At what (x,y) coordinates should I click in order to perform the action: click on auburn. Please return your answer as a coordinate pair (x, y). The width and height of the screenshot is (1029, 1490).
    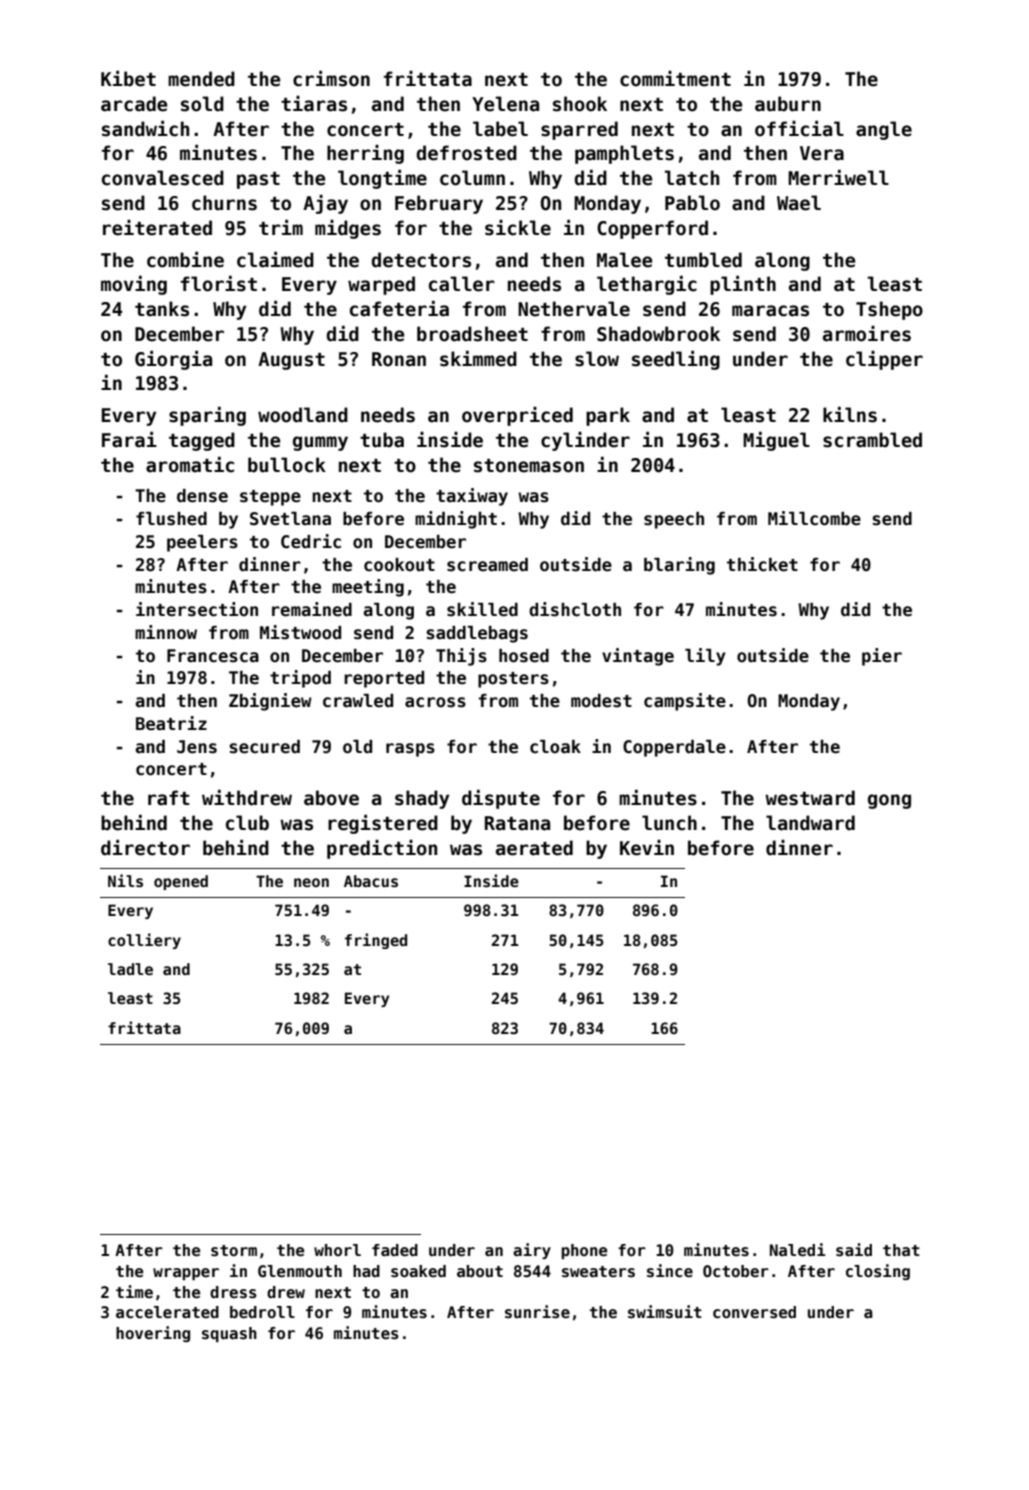
    Looking at the image, I should click on (788, 104).
